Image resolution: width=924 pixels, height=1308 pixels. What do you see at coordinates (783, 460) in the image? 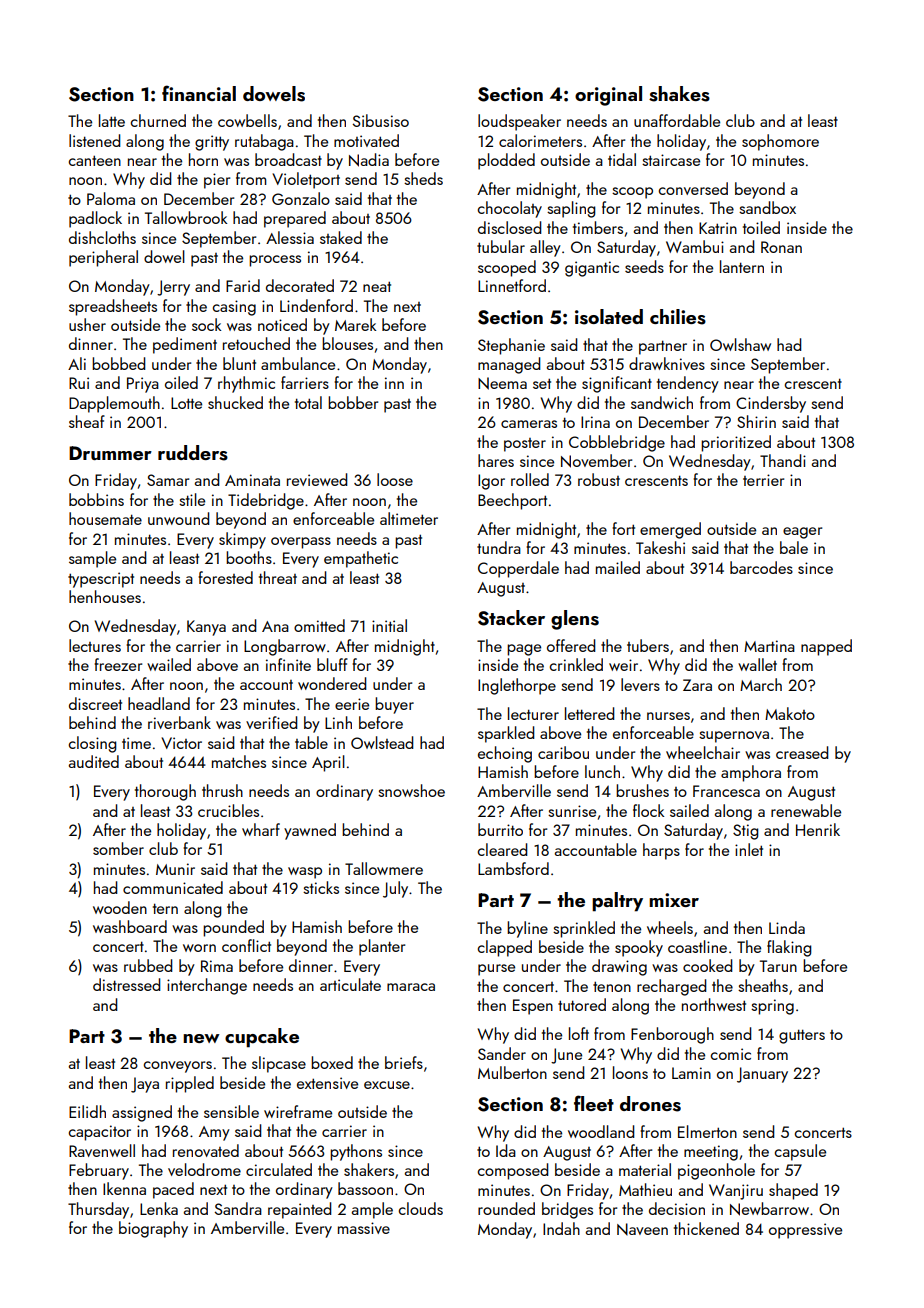
I see `Thandi` at bounding box center [783, 460].
